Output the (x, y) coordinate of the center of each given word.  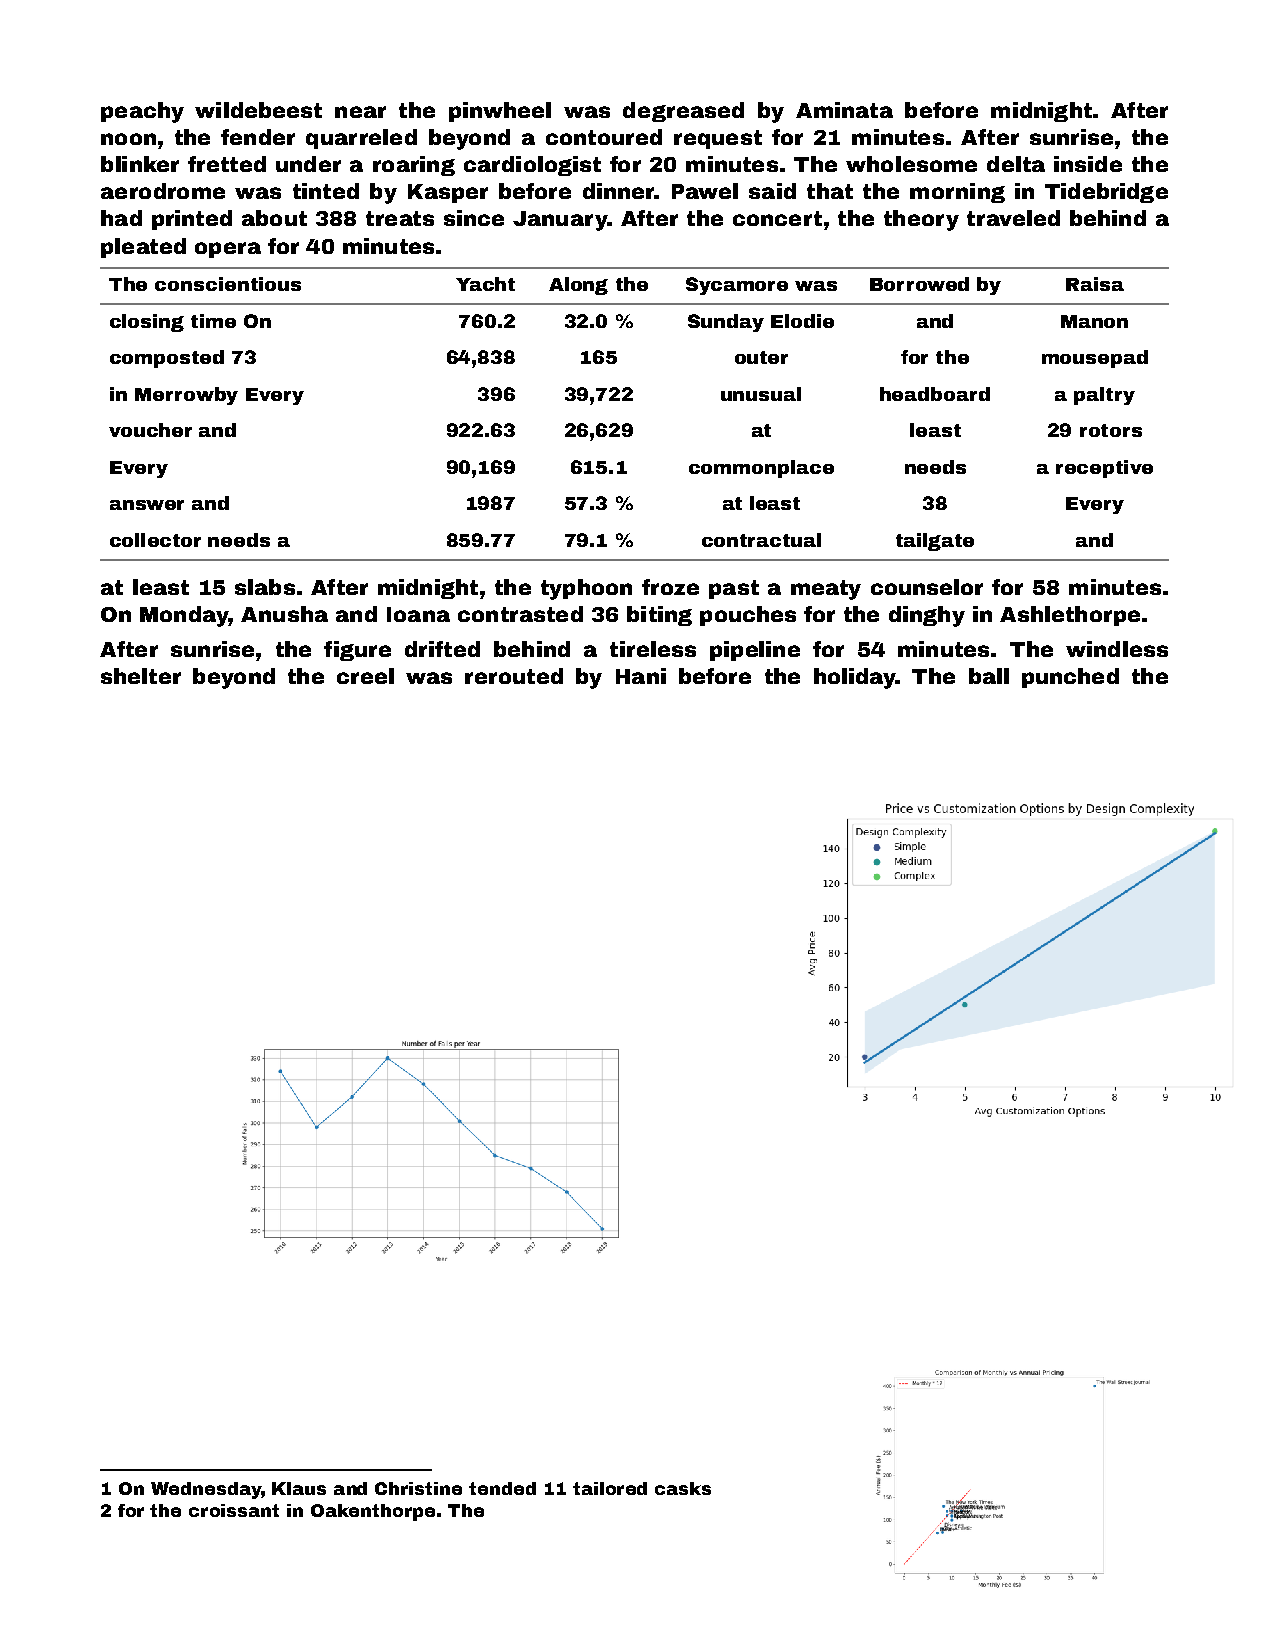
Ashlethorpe (1070, 616)
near (360, 112)
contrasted (520, 614)
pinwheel (500, 112)
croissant (234, 1510)
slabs (265, 587)
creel (365, 676)
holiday (855, 678)
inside (1088, 164)
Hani (641, 676)
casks (683, 1488)
